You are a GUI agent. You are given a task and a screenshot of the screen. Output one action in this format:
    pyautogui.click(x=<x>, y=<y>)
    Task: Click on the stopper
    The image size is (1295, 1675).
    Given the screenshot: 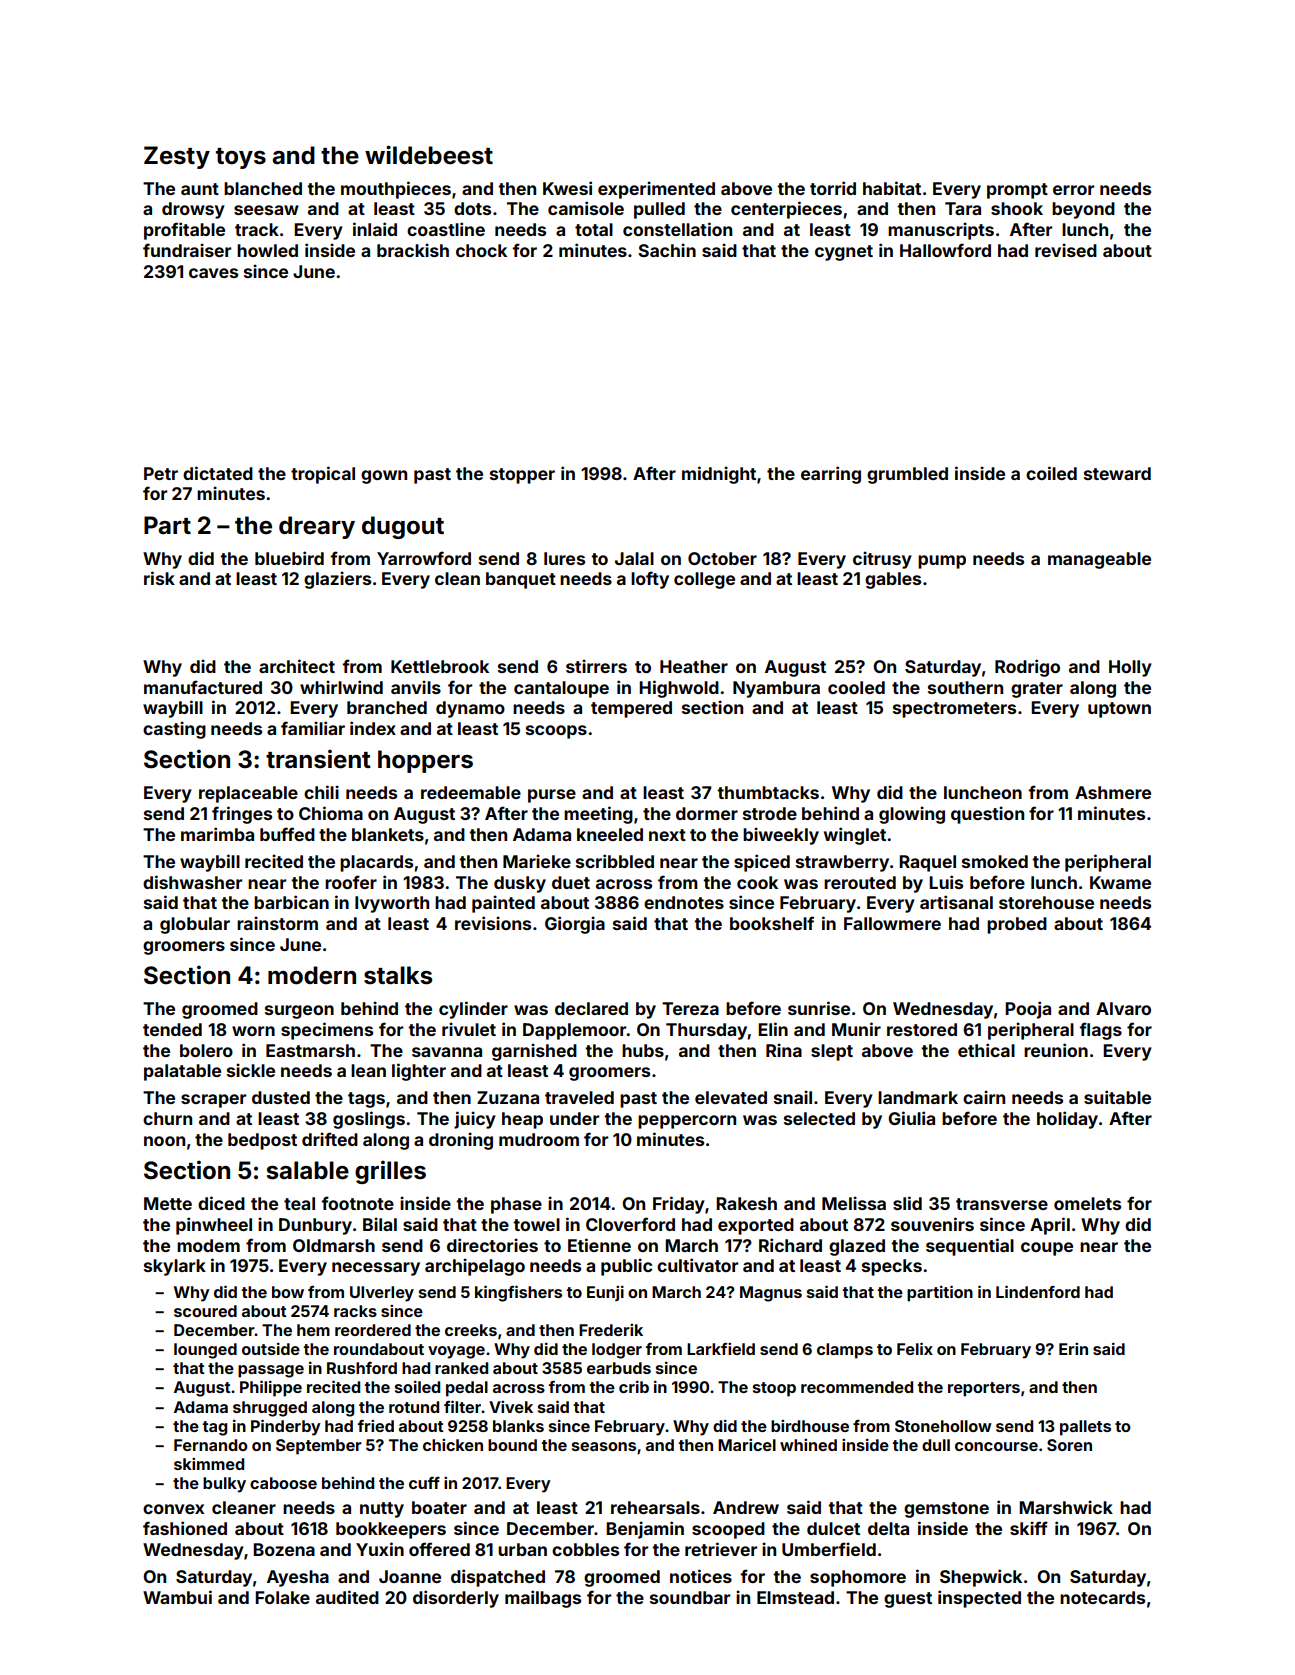 What is the action you would take?
    pyautogui.click(x=522, y=476)
